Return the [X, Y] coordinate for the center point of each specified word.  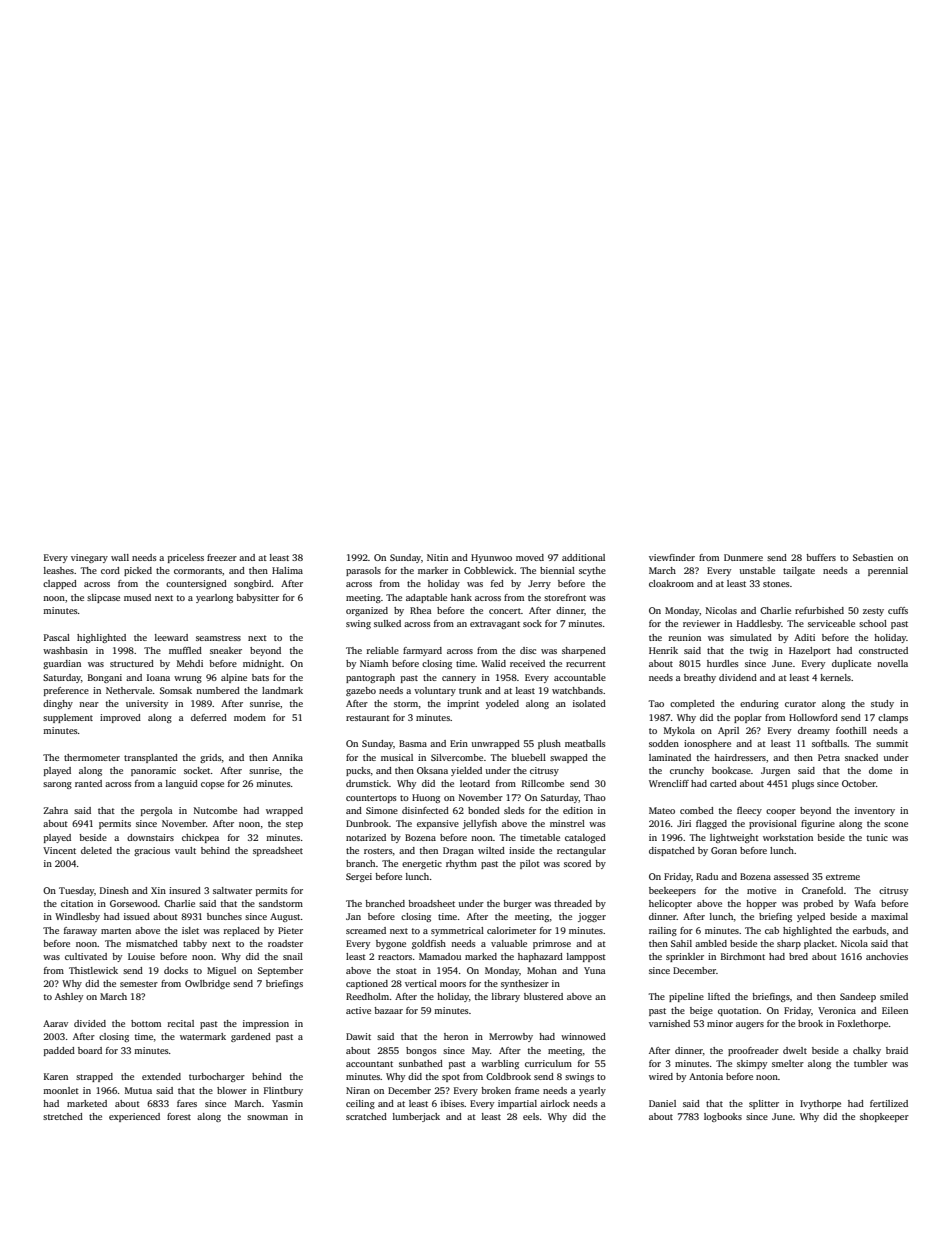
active [358, 1010]
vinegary [89, 558]
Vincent [59, 850]
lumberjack [416, 1117]
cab [772, 930]
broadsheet [431, 903]
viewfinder [672, 557]
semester [139, 984]
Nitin [437, 557]
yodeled [502, 704]
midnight [262, 664]
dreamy [814, 731]
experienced [134, 1117]
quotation [738, 1011]
